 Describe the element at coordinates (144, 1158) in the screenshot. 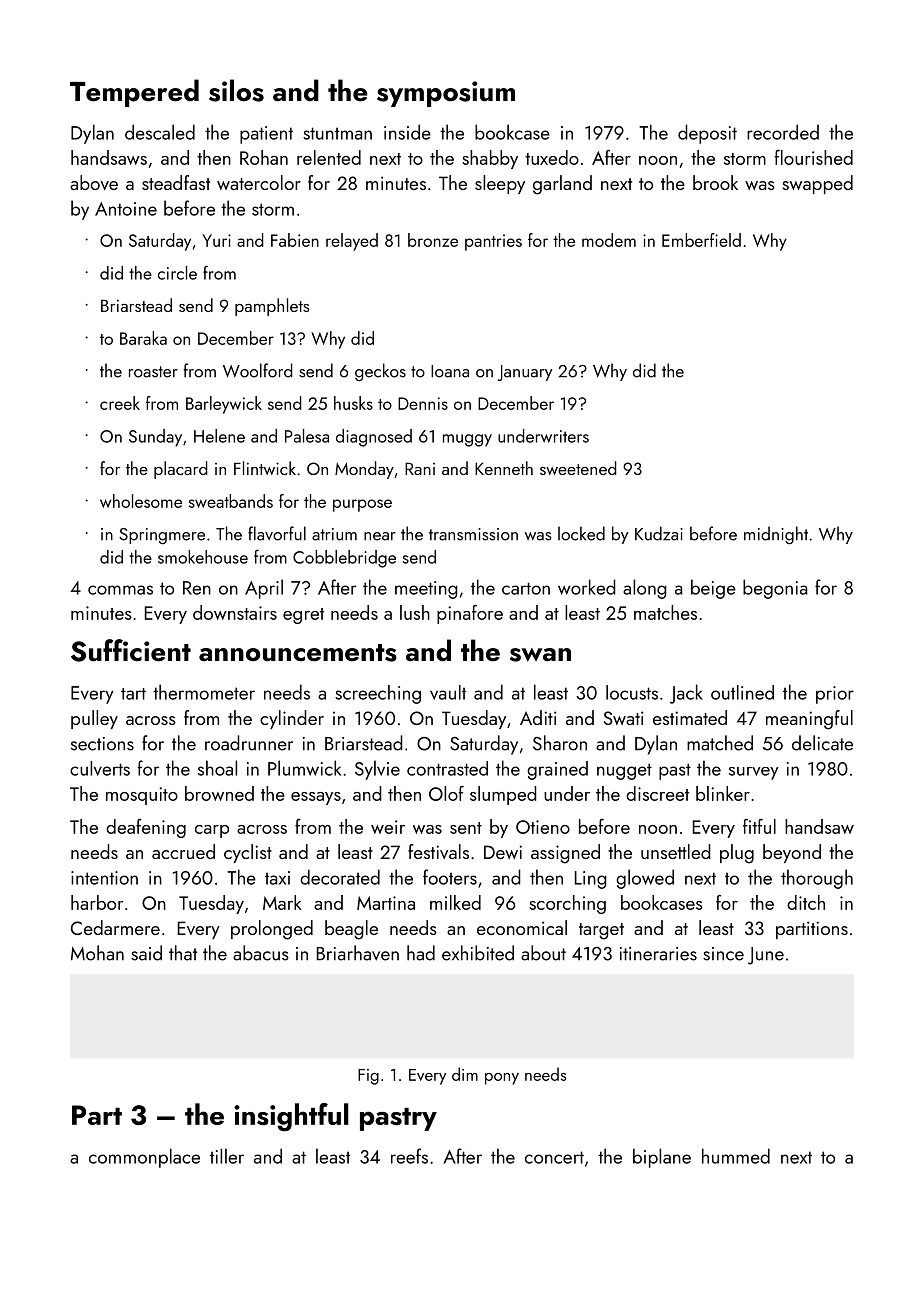

I see `commonplace` at that location.
